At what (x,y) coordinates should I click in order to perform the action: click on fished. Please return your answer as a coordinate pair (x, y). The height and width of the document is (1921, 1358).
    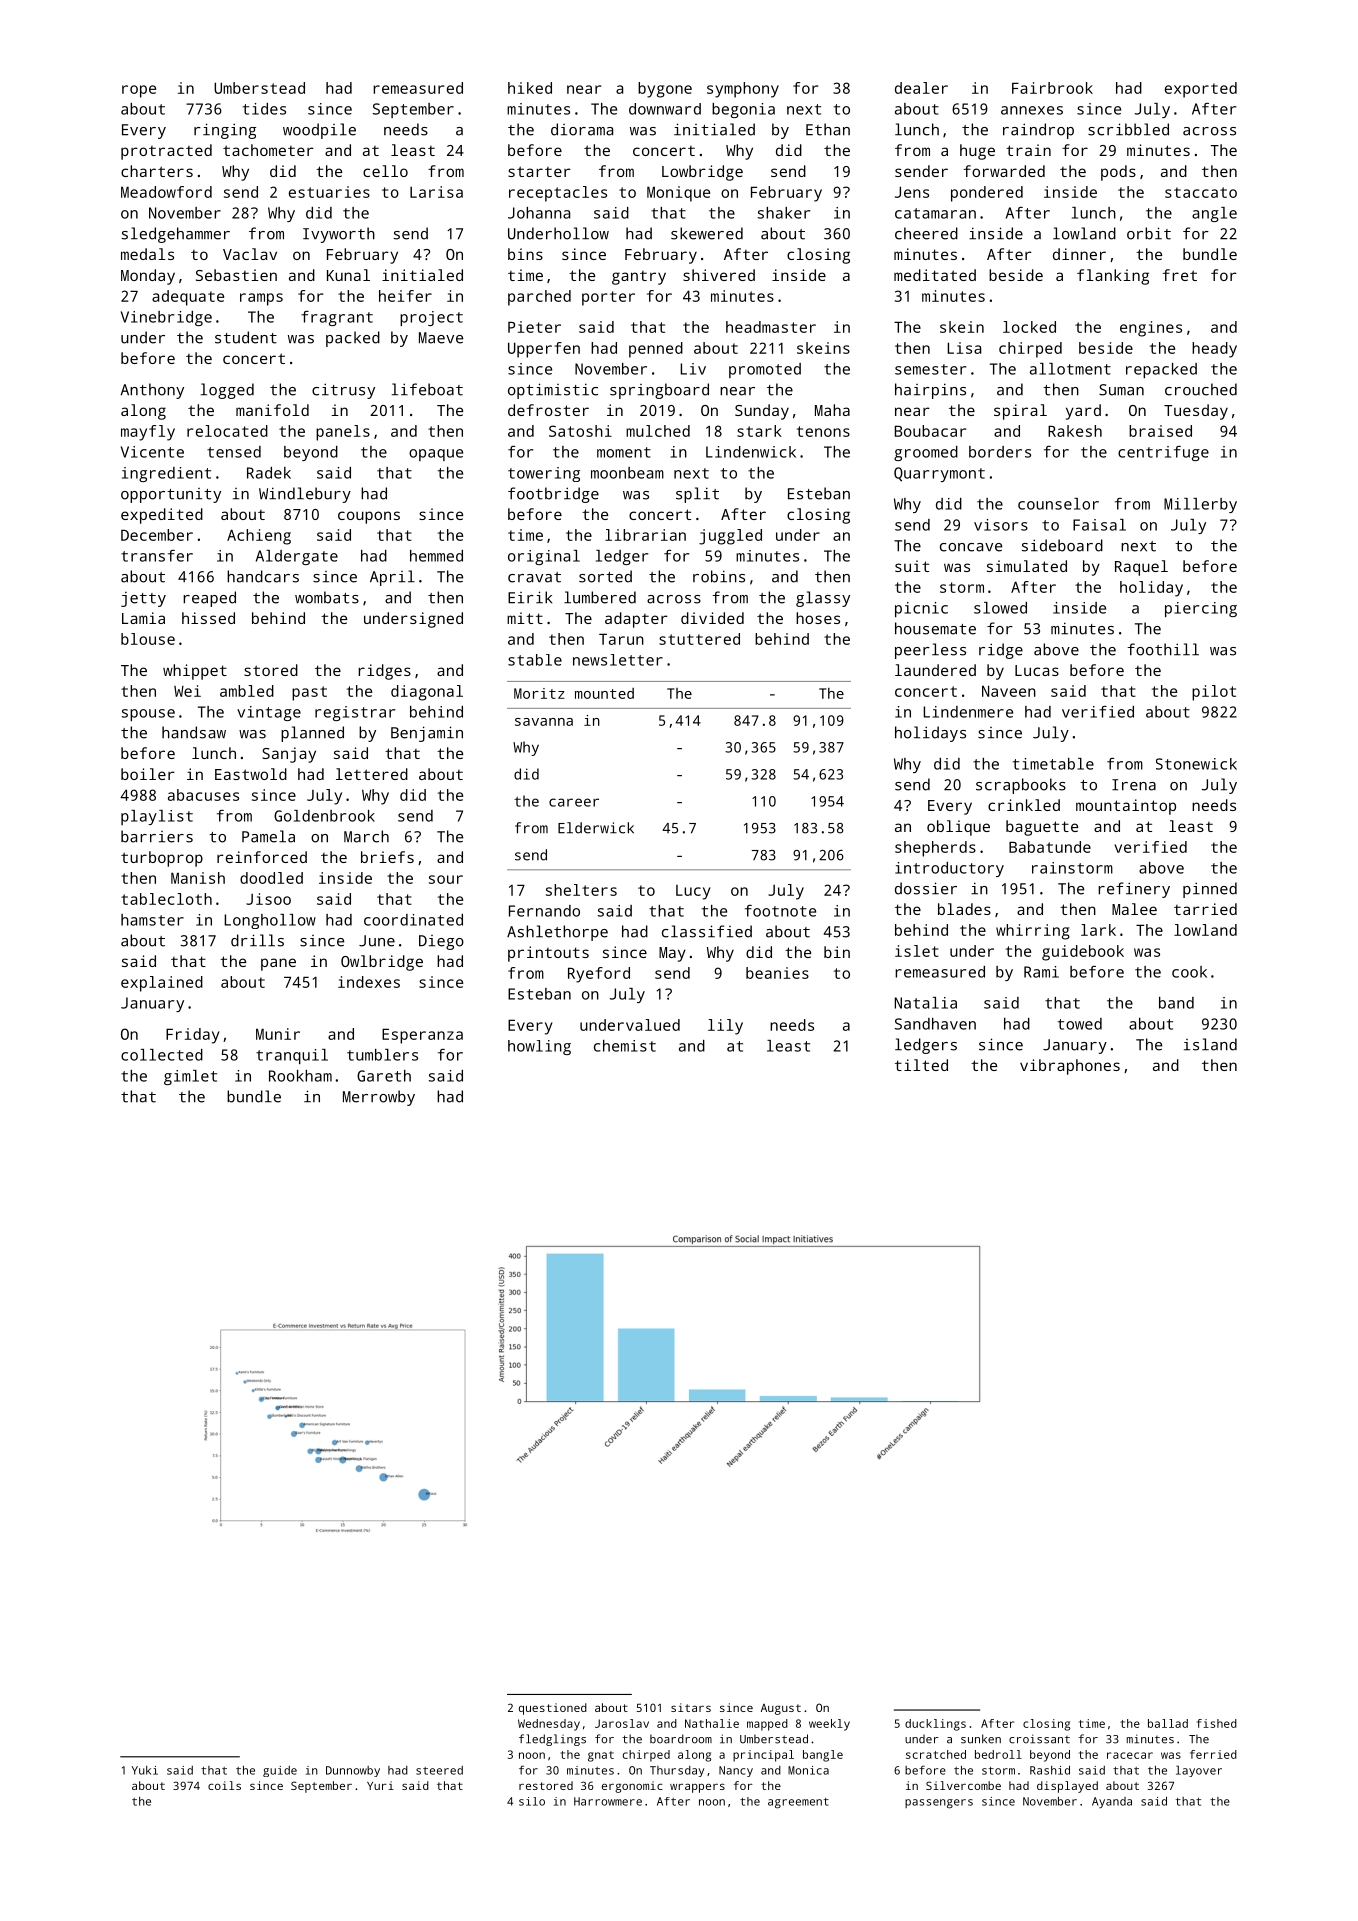
    Looking at the image, I should click on (1217, 1723).
